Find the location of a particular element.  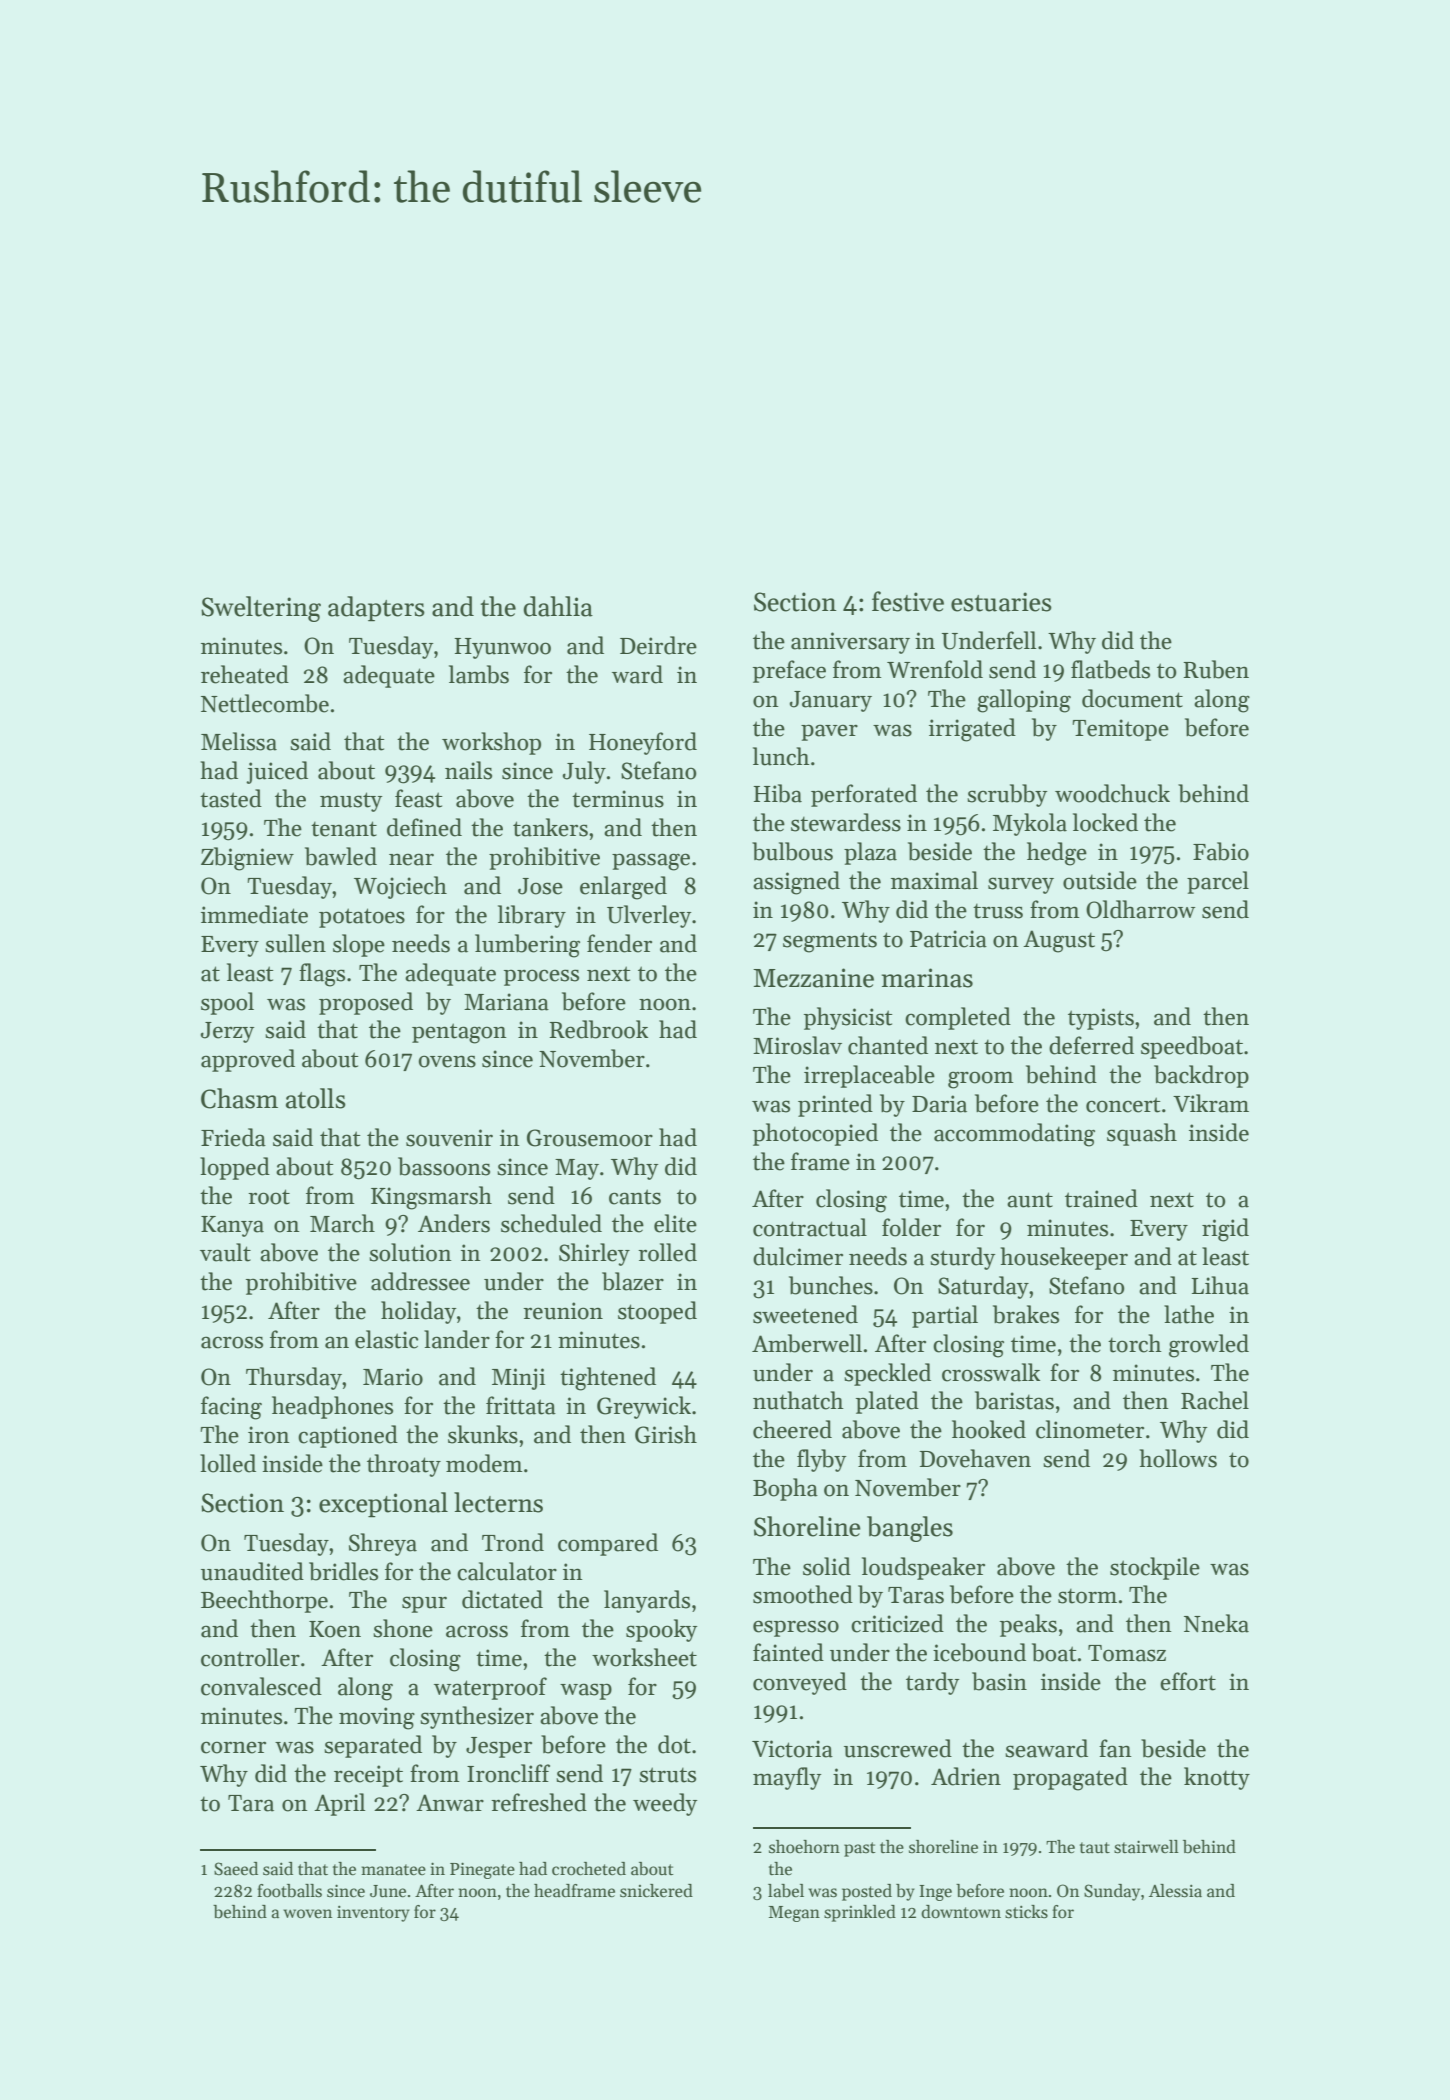

clinometer is located at coordinates (1090, 1429).
